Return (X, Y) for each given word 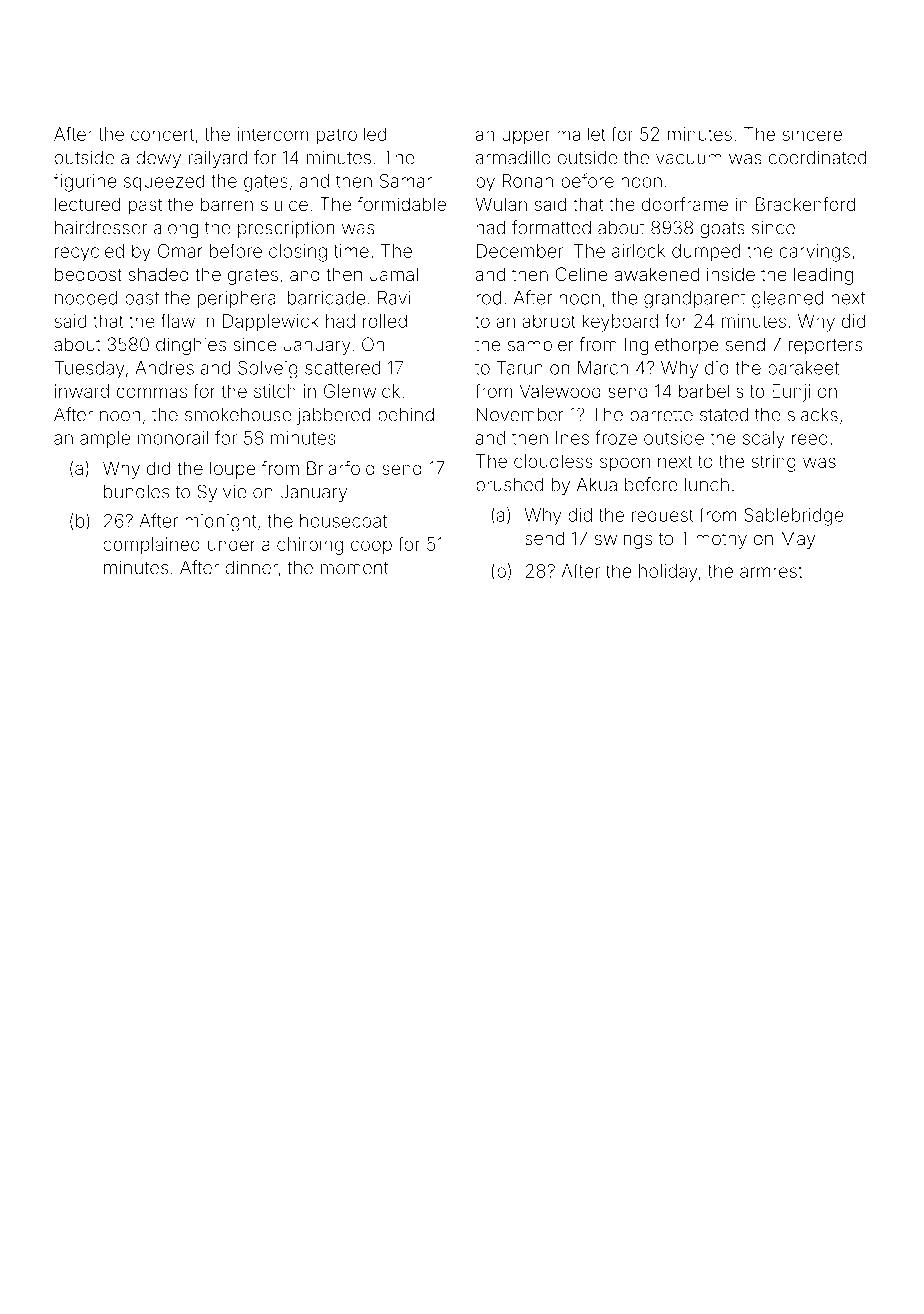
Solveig (268, 370)
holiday (668, 573)
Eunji (791, 393)
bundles (136, 492)
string (774, 463)
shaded (159, 274)
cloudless (553, 461)
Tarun (520, 368)
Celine (581, 274)
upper (526, 137)
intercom (273, 134)
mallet (581, 134)
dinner (251, 568)
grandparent (695, 300)
